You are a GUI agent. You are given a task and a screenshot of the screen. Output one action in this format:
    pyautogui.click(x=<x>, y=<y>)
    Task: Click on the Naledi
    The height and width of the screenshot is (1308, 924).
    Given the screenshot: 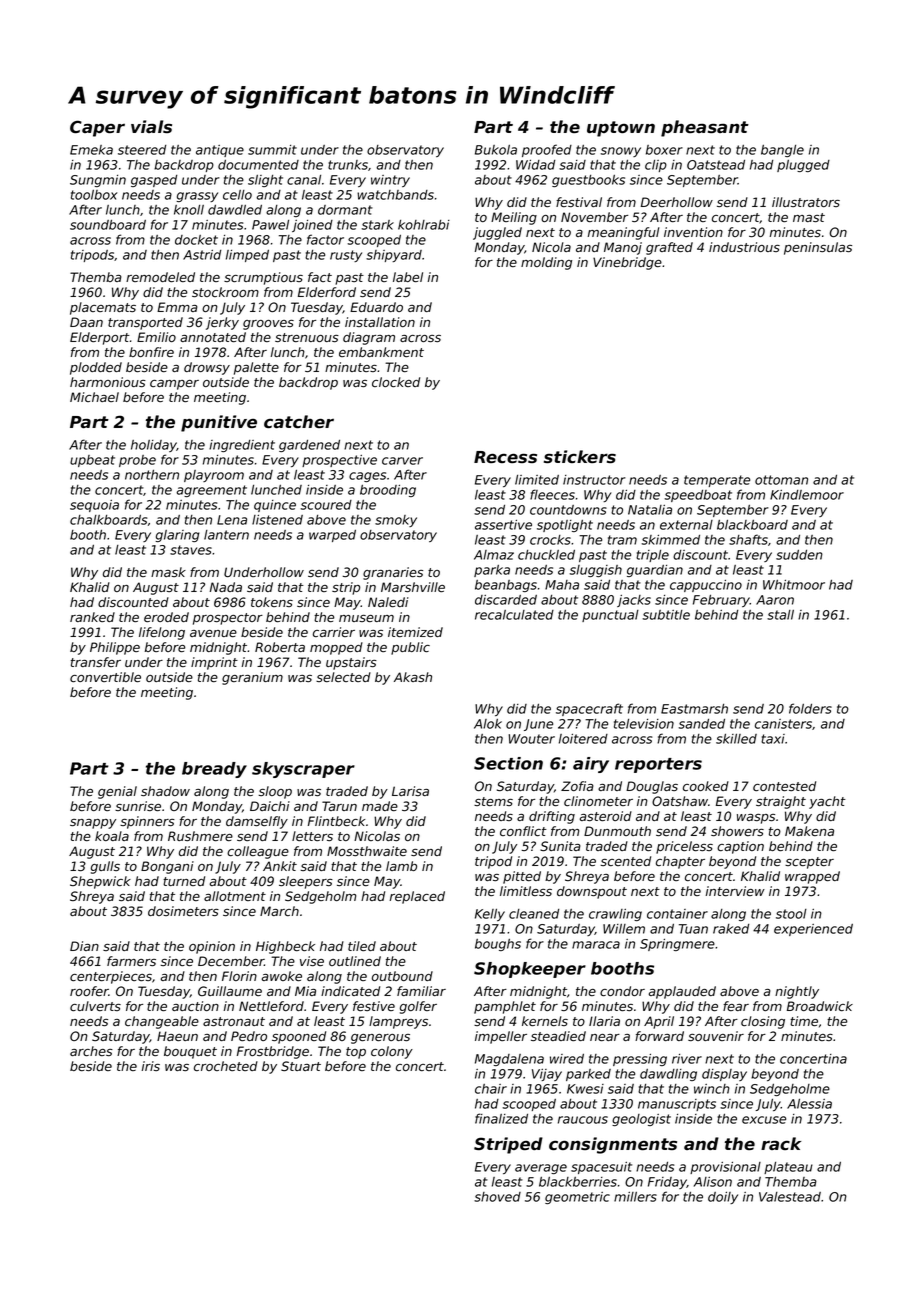 What is the action you would take?
    pyautogui.click(x=388, y=602)
